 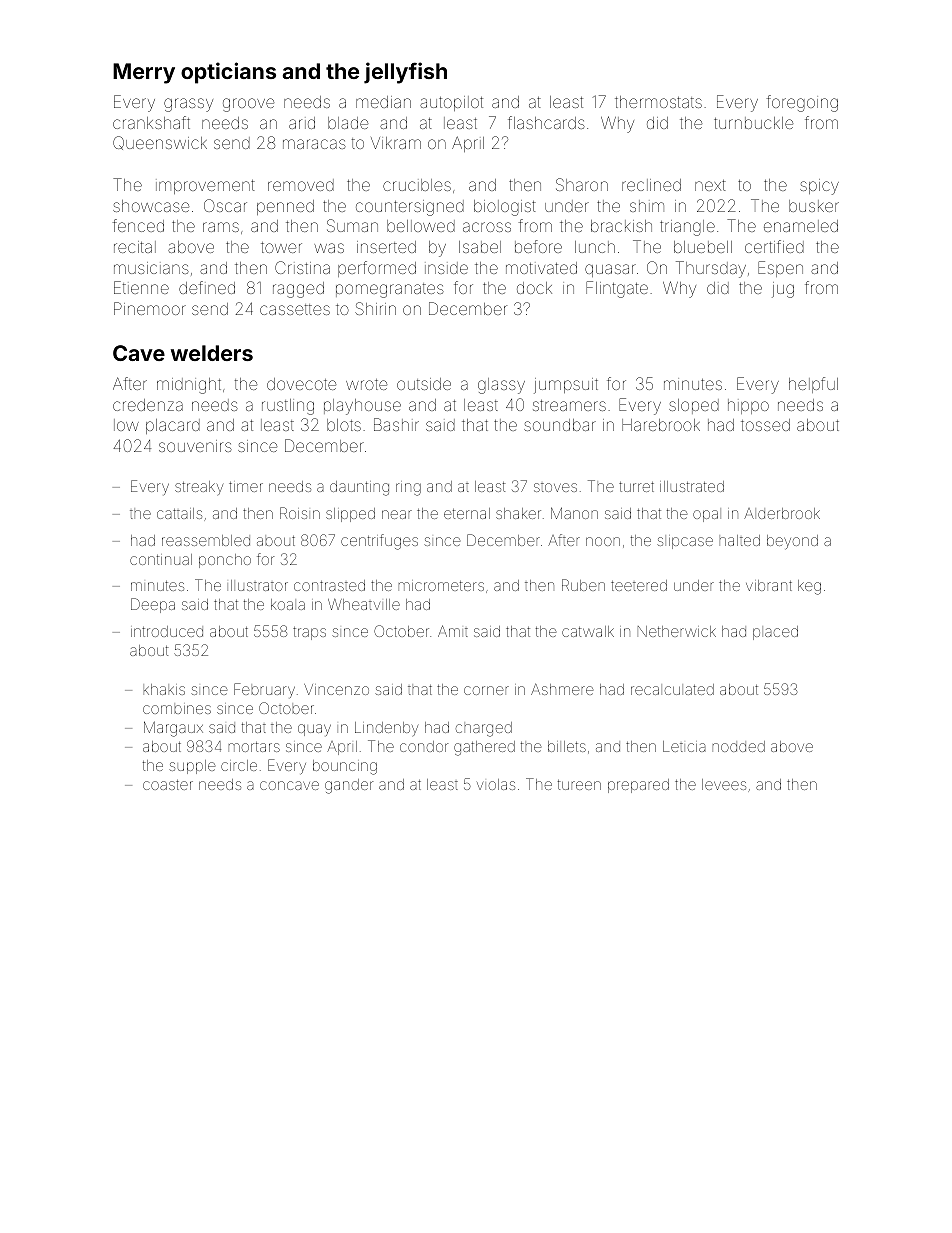 I want to click on hippo, so click(x=748, y=406).
